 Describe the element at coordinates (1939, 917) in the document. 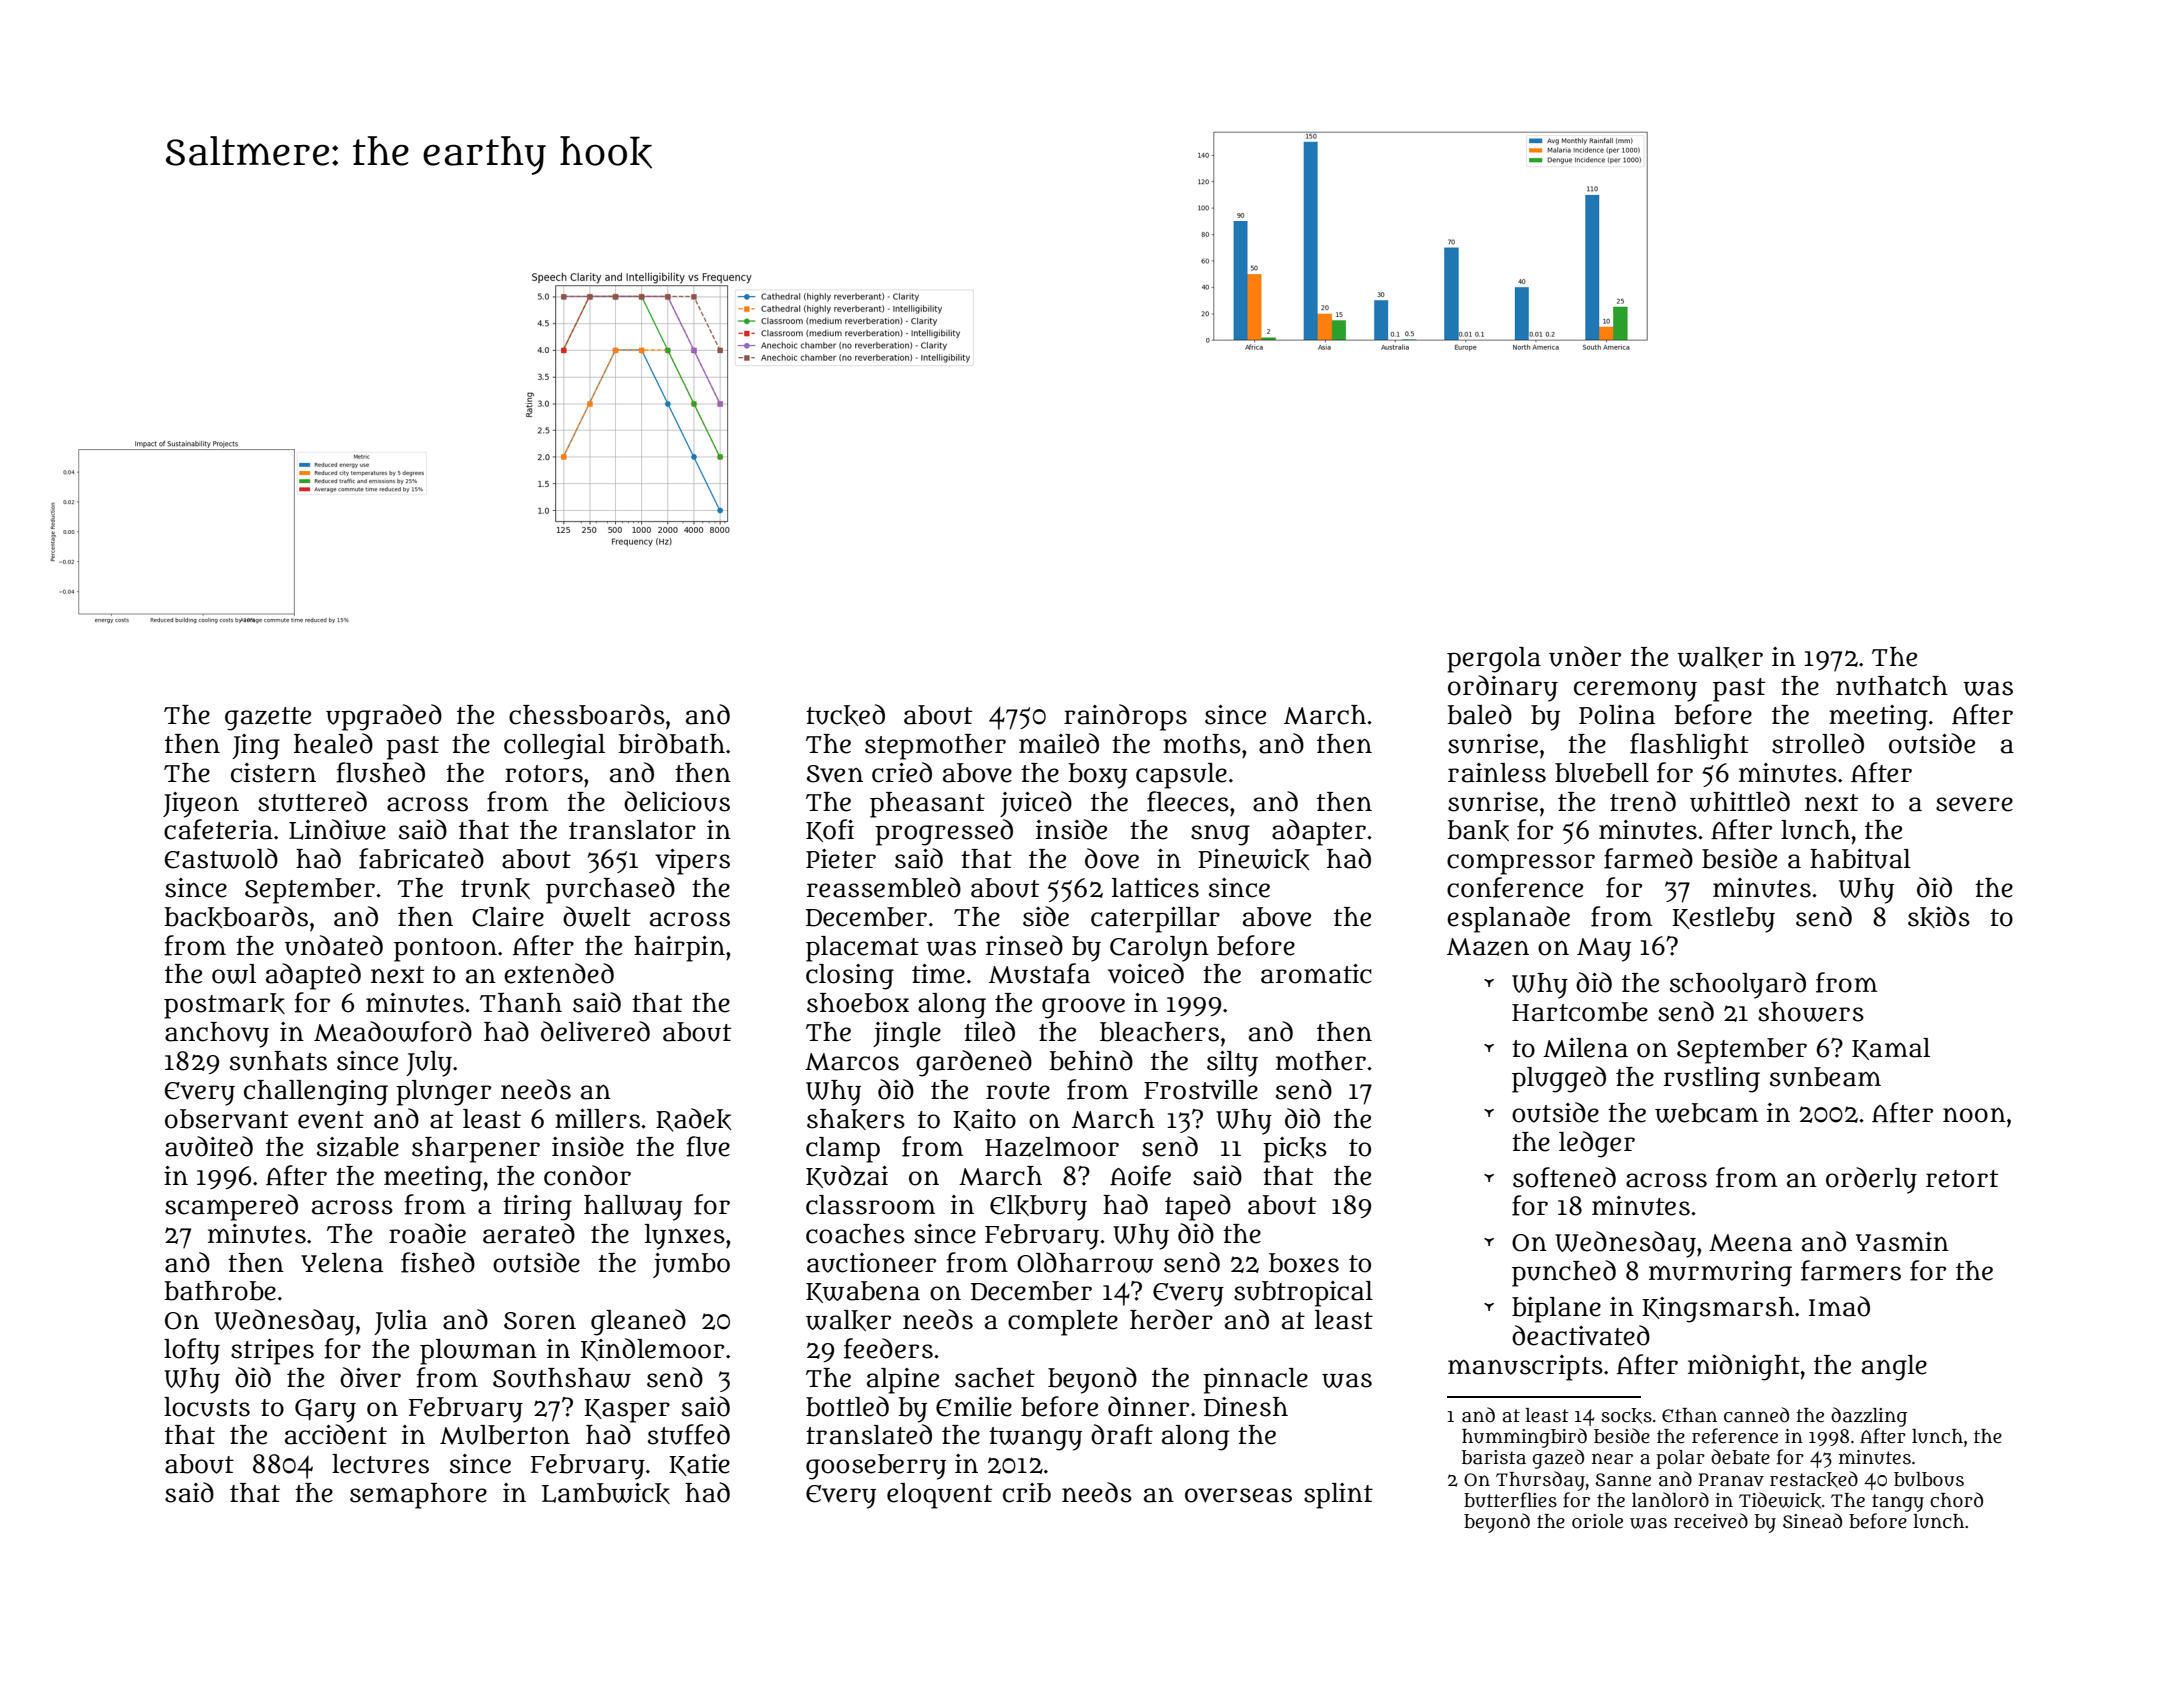

I see `skids` at that location.
